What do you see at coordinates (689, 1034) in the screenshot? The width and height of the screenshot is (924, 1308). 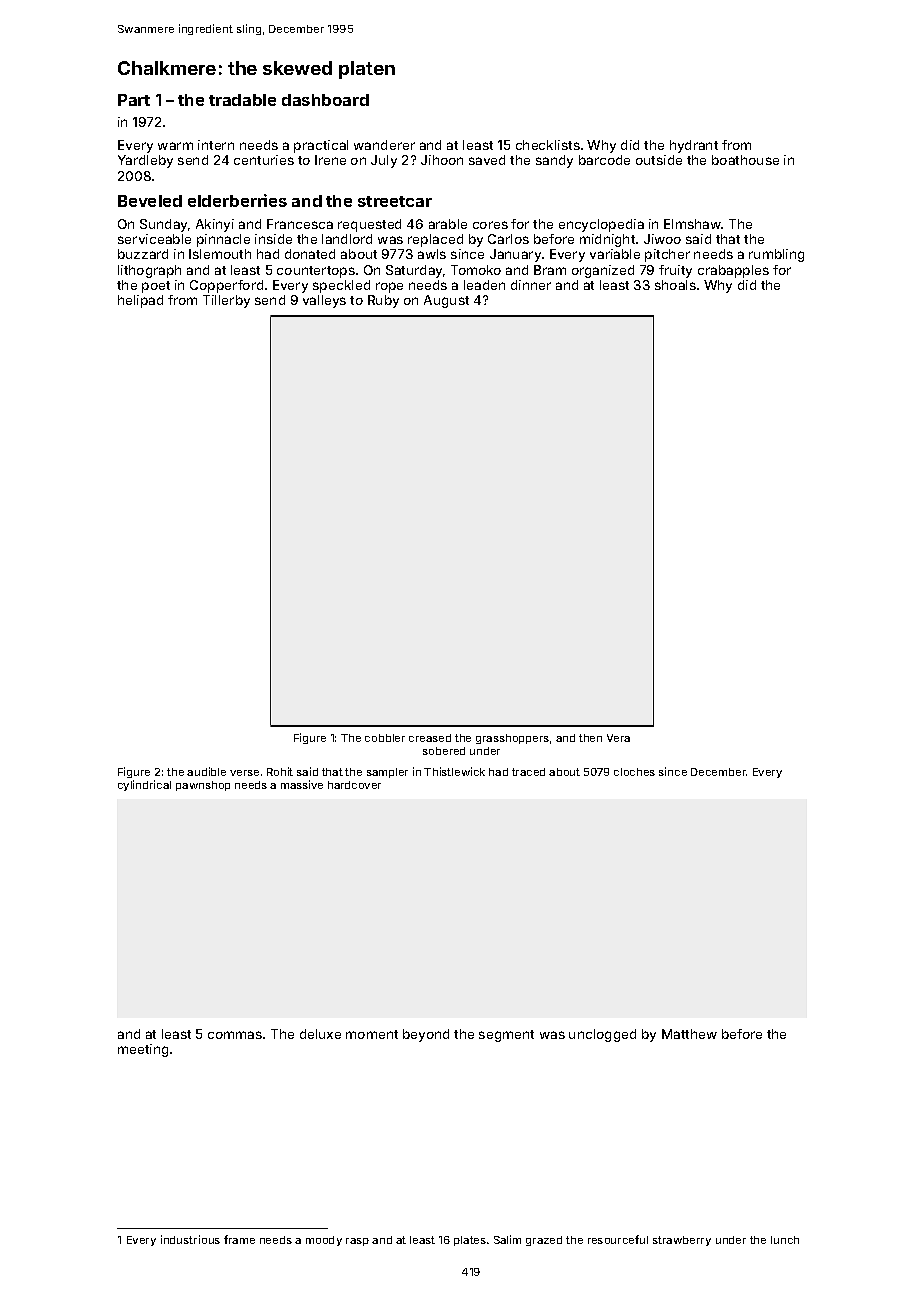 I see `Matthew` at bounding box center [689, 1034].
